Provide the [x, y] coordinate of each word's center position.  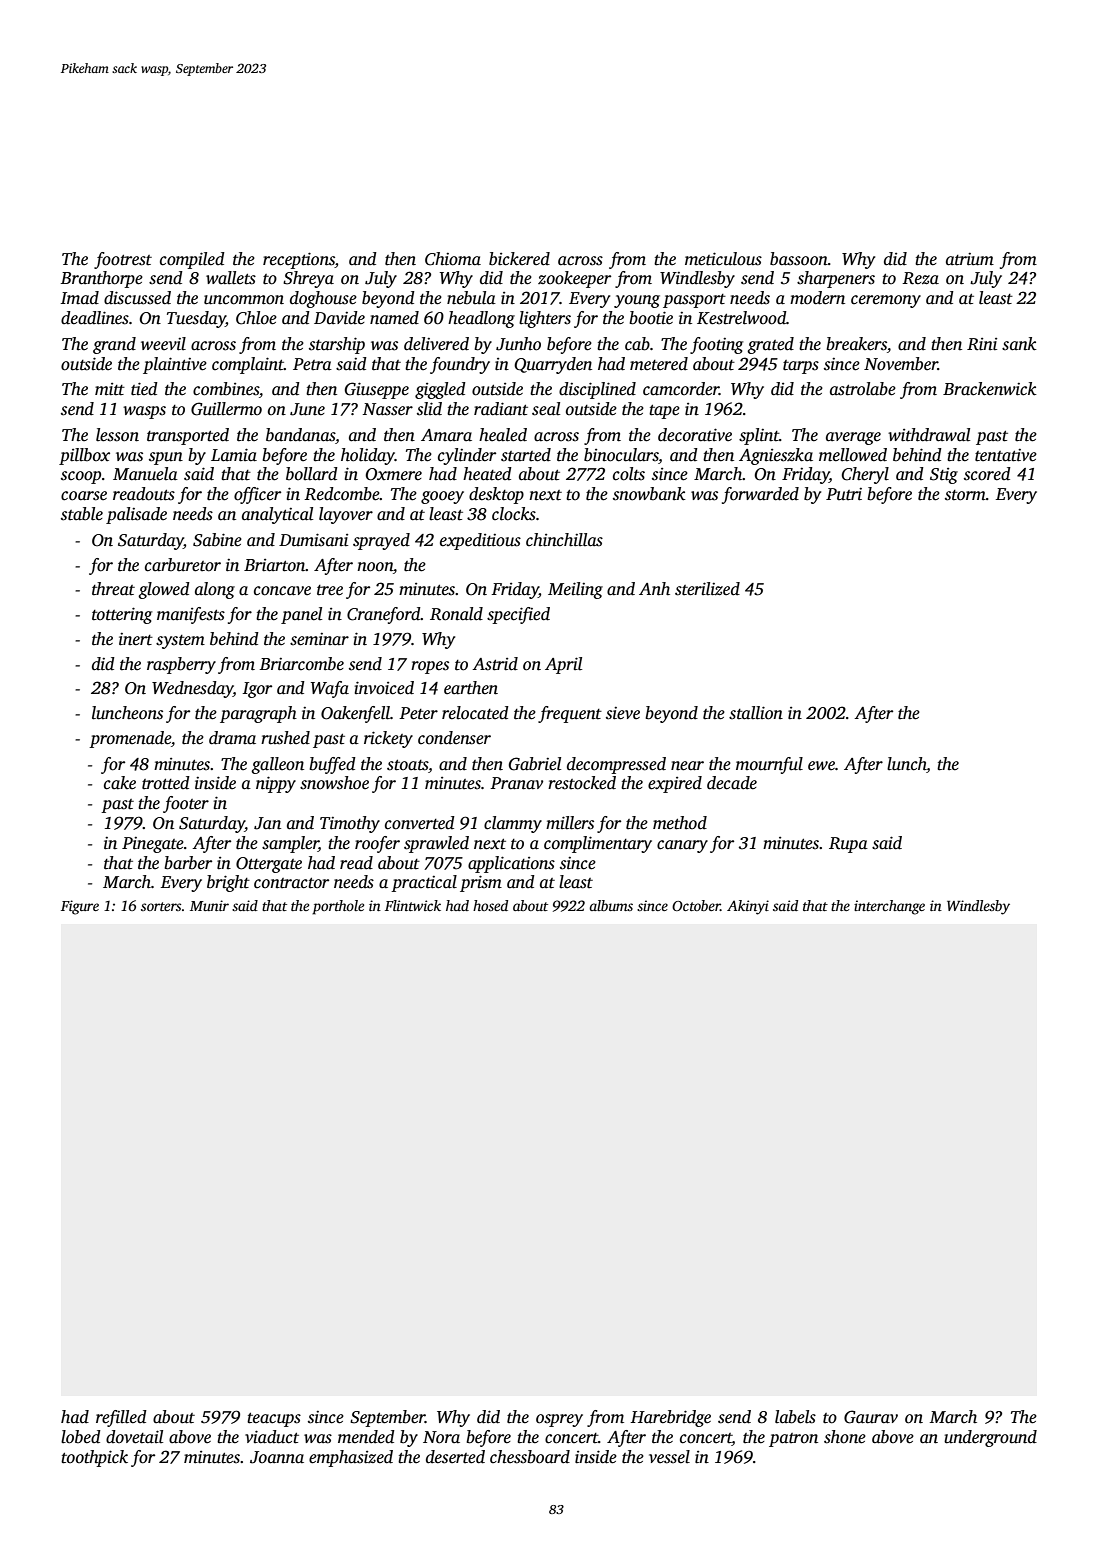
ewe [821, 765]
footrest [123, 260]
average [853, 438]
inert [136, 639]
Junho [518, 344]
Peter [418, 713]
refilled [121, 1418]
